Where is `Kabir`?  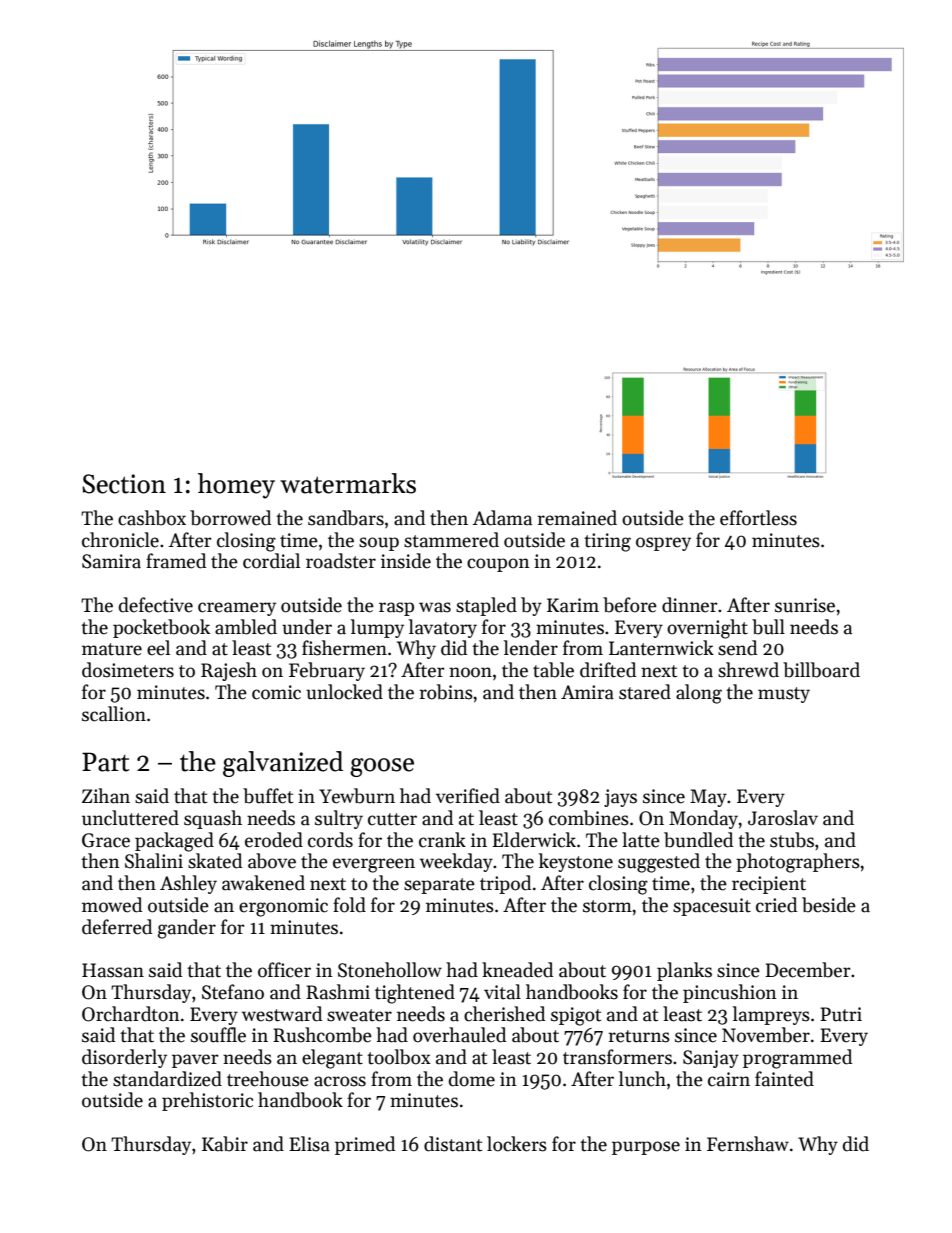
Kabir is located at coordinates (225, 1144).
